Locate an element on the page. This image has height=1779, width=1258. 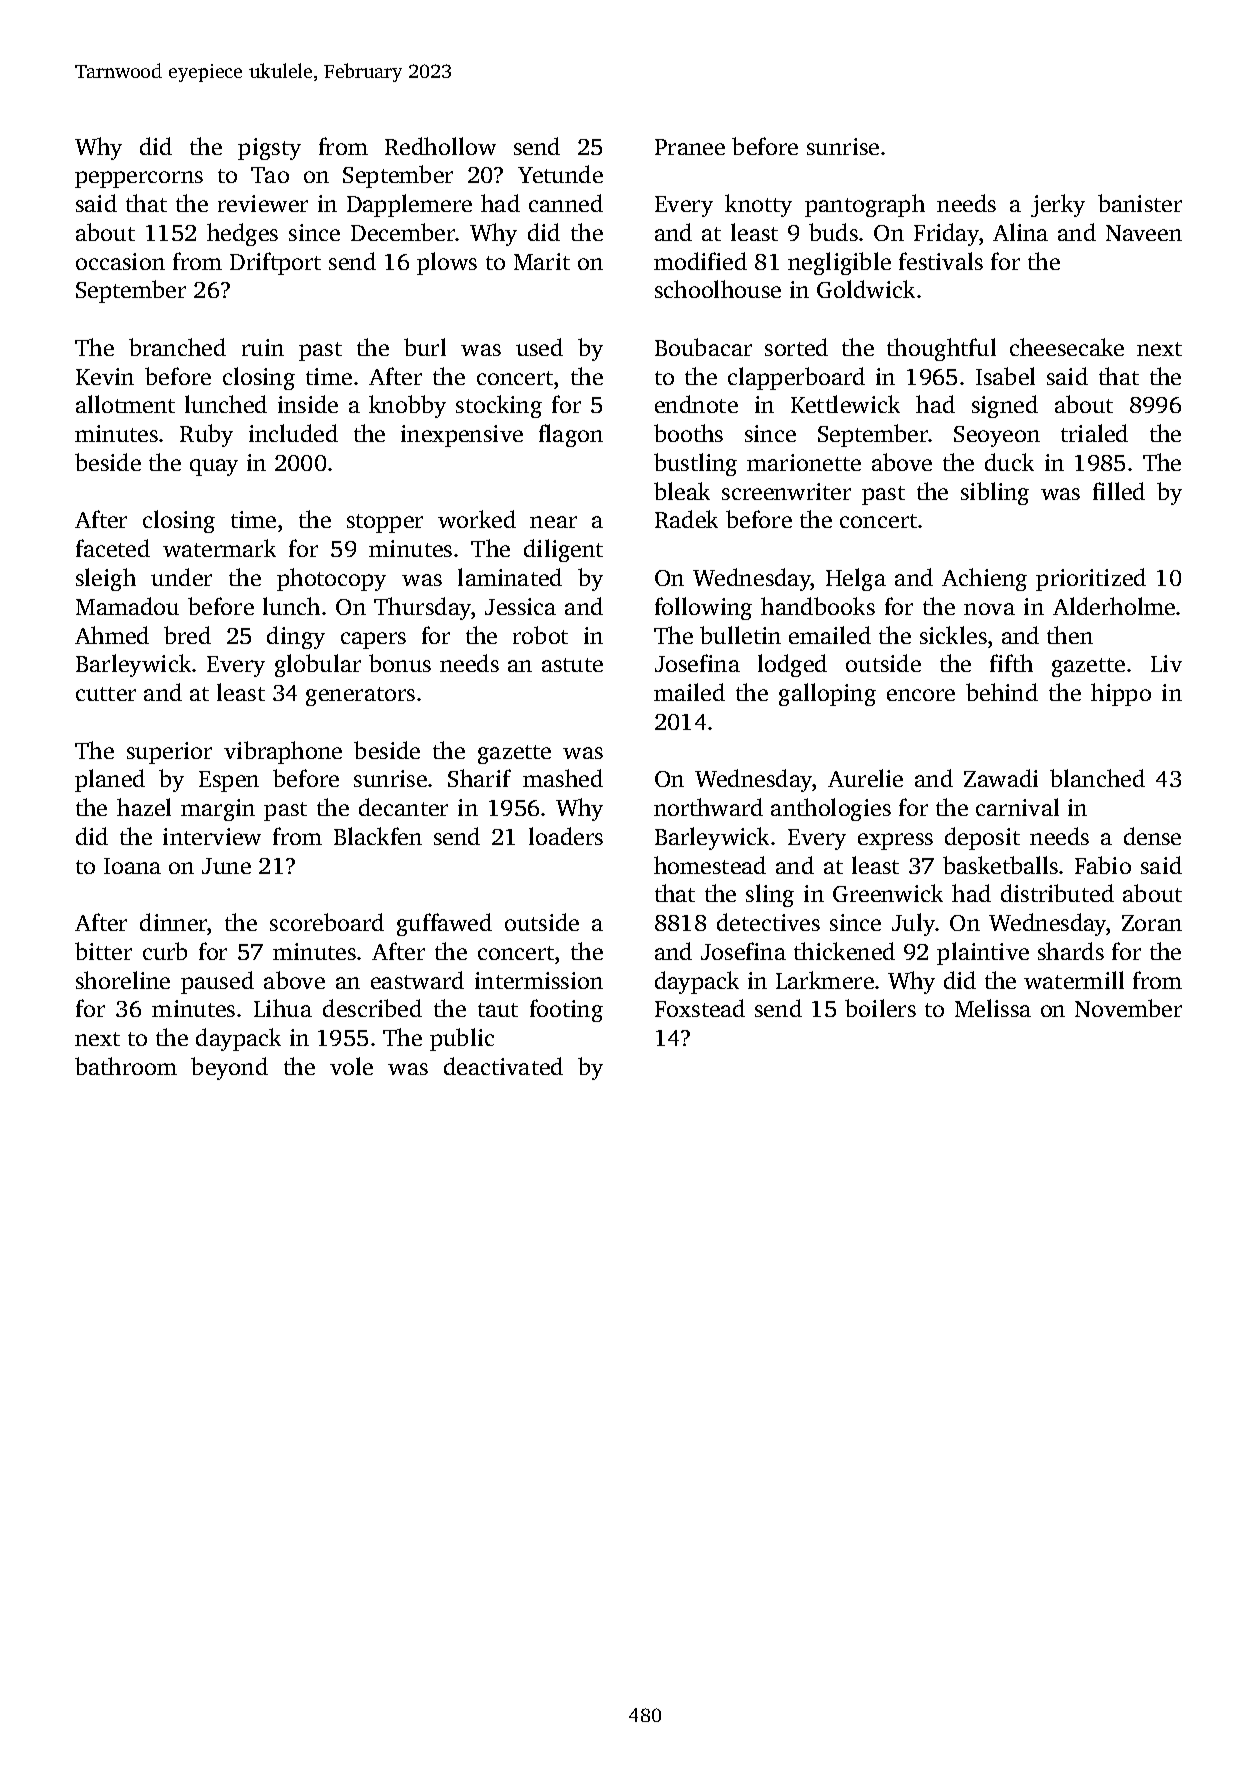
guffawed is located at coordinates (444, 924).
